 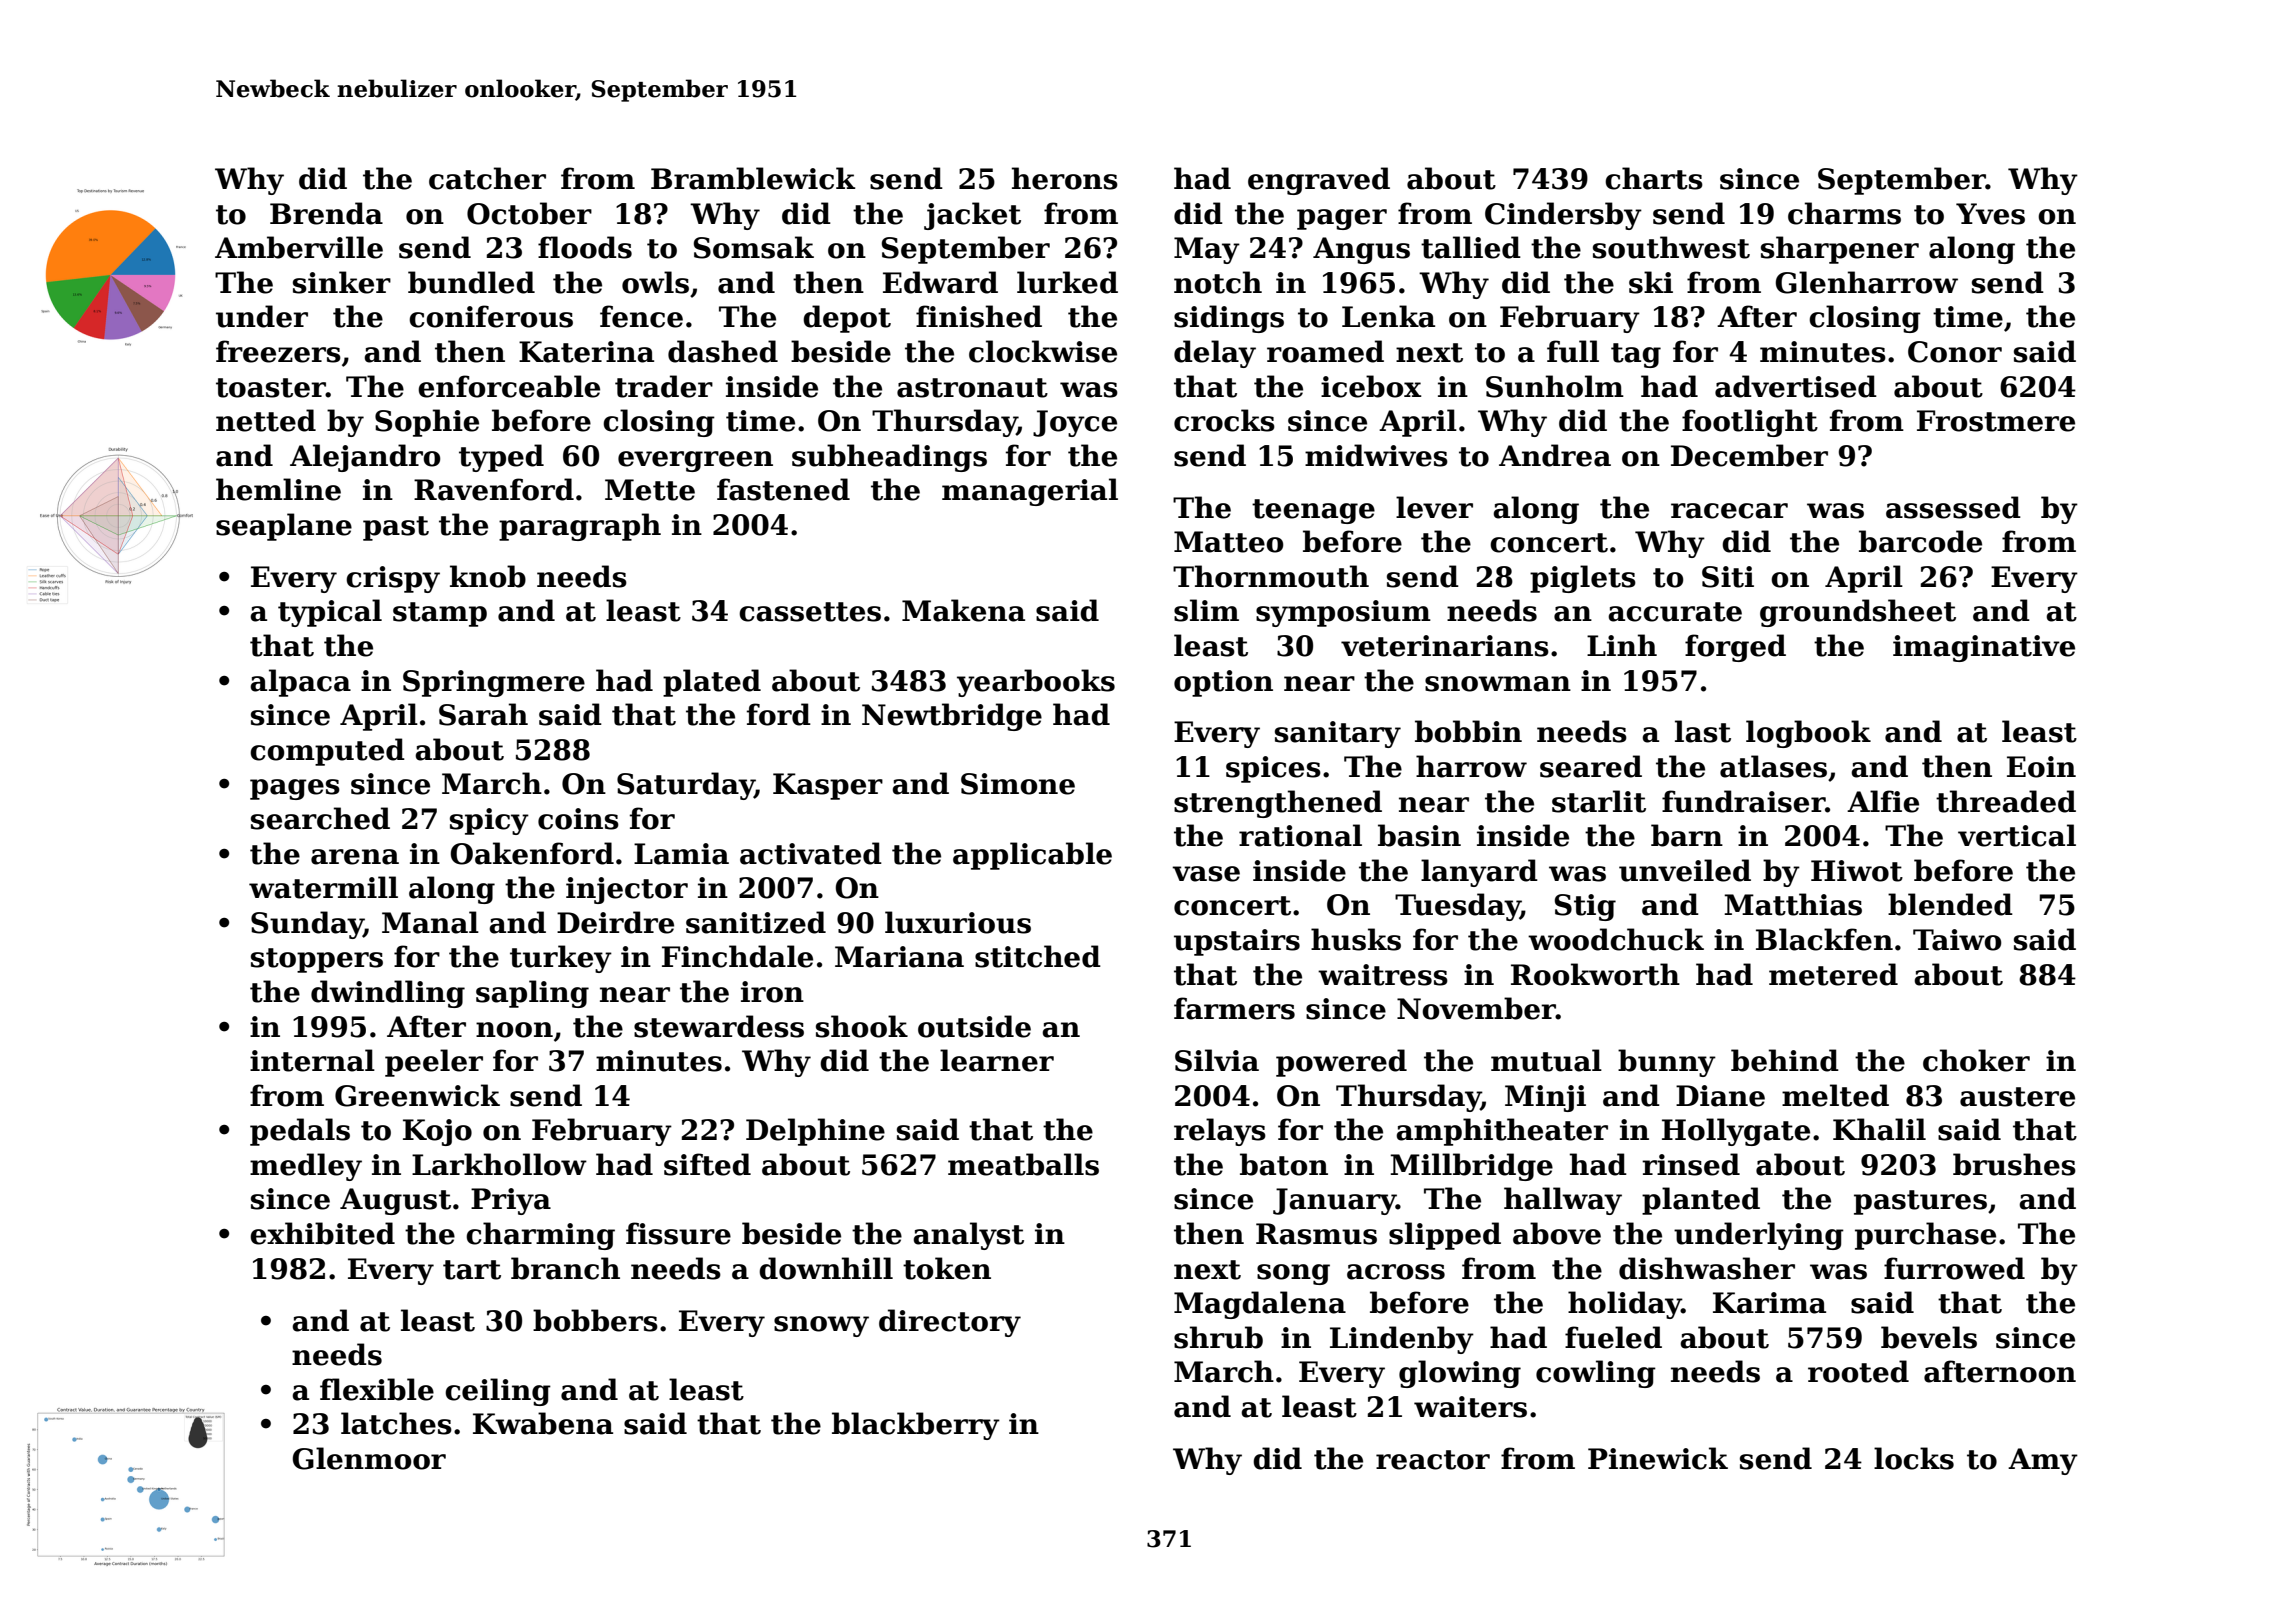 What do you see at coordinates (1955, 352) in the screenshot?
I see `Conor` at bounding box center [1955, 352].
